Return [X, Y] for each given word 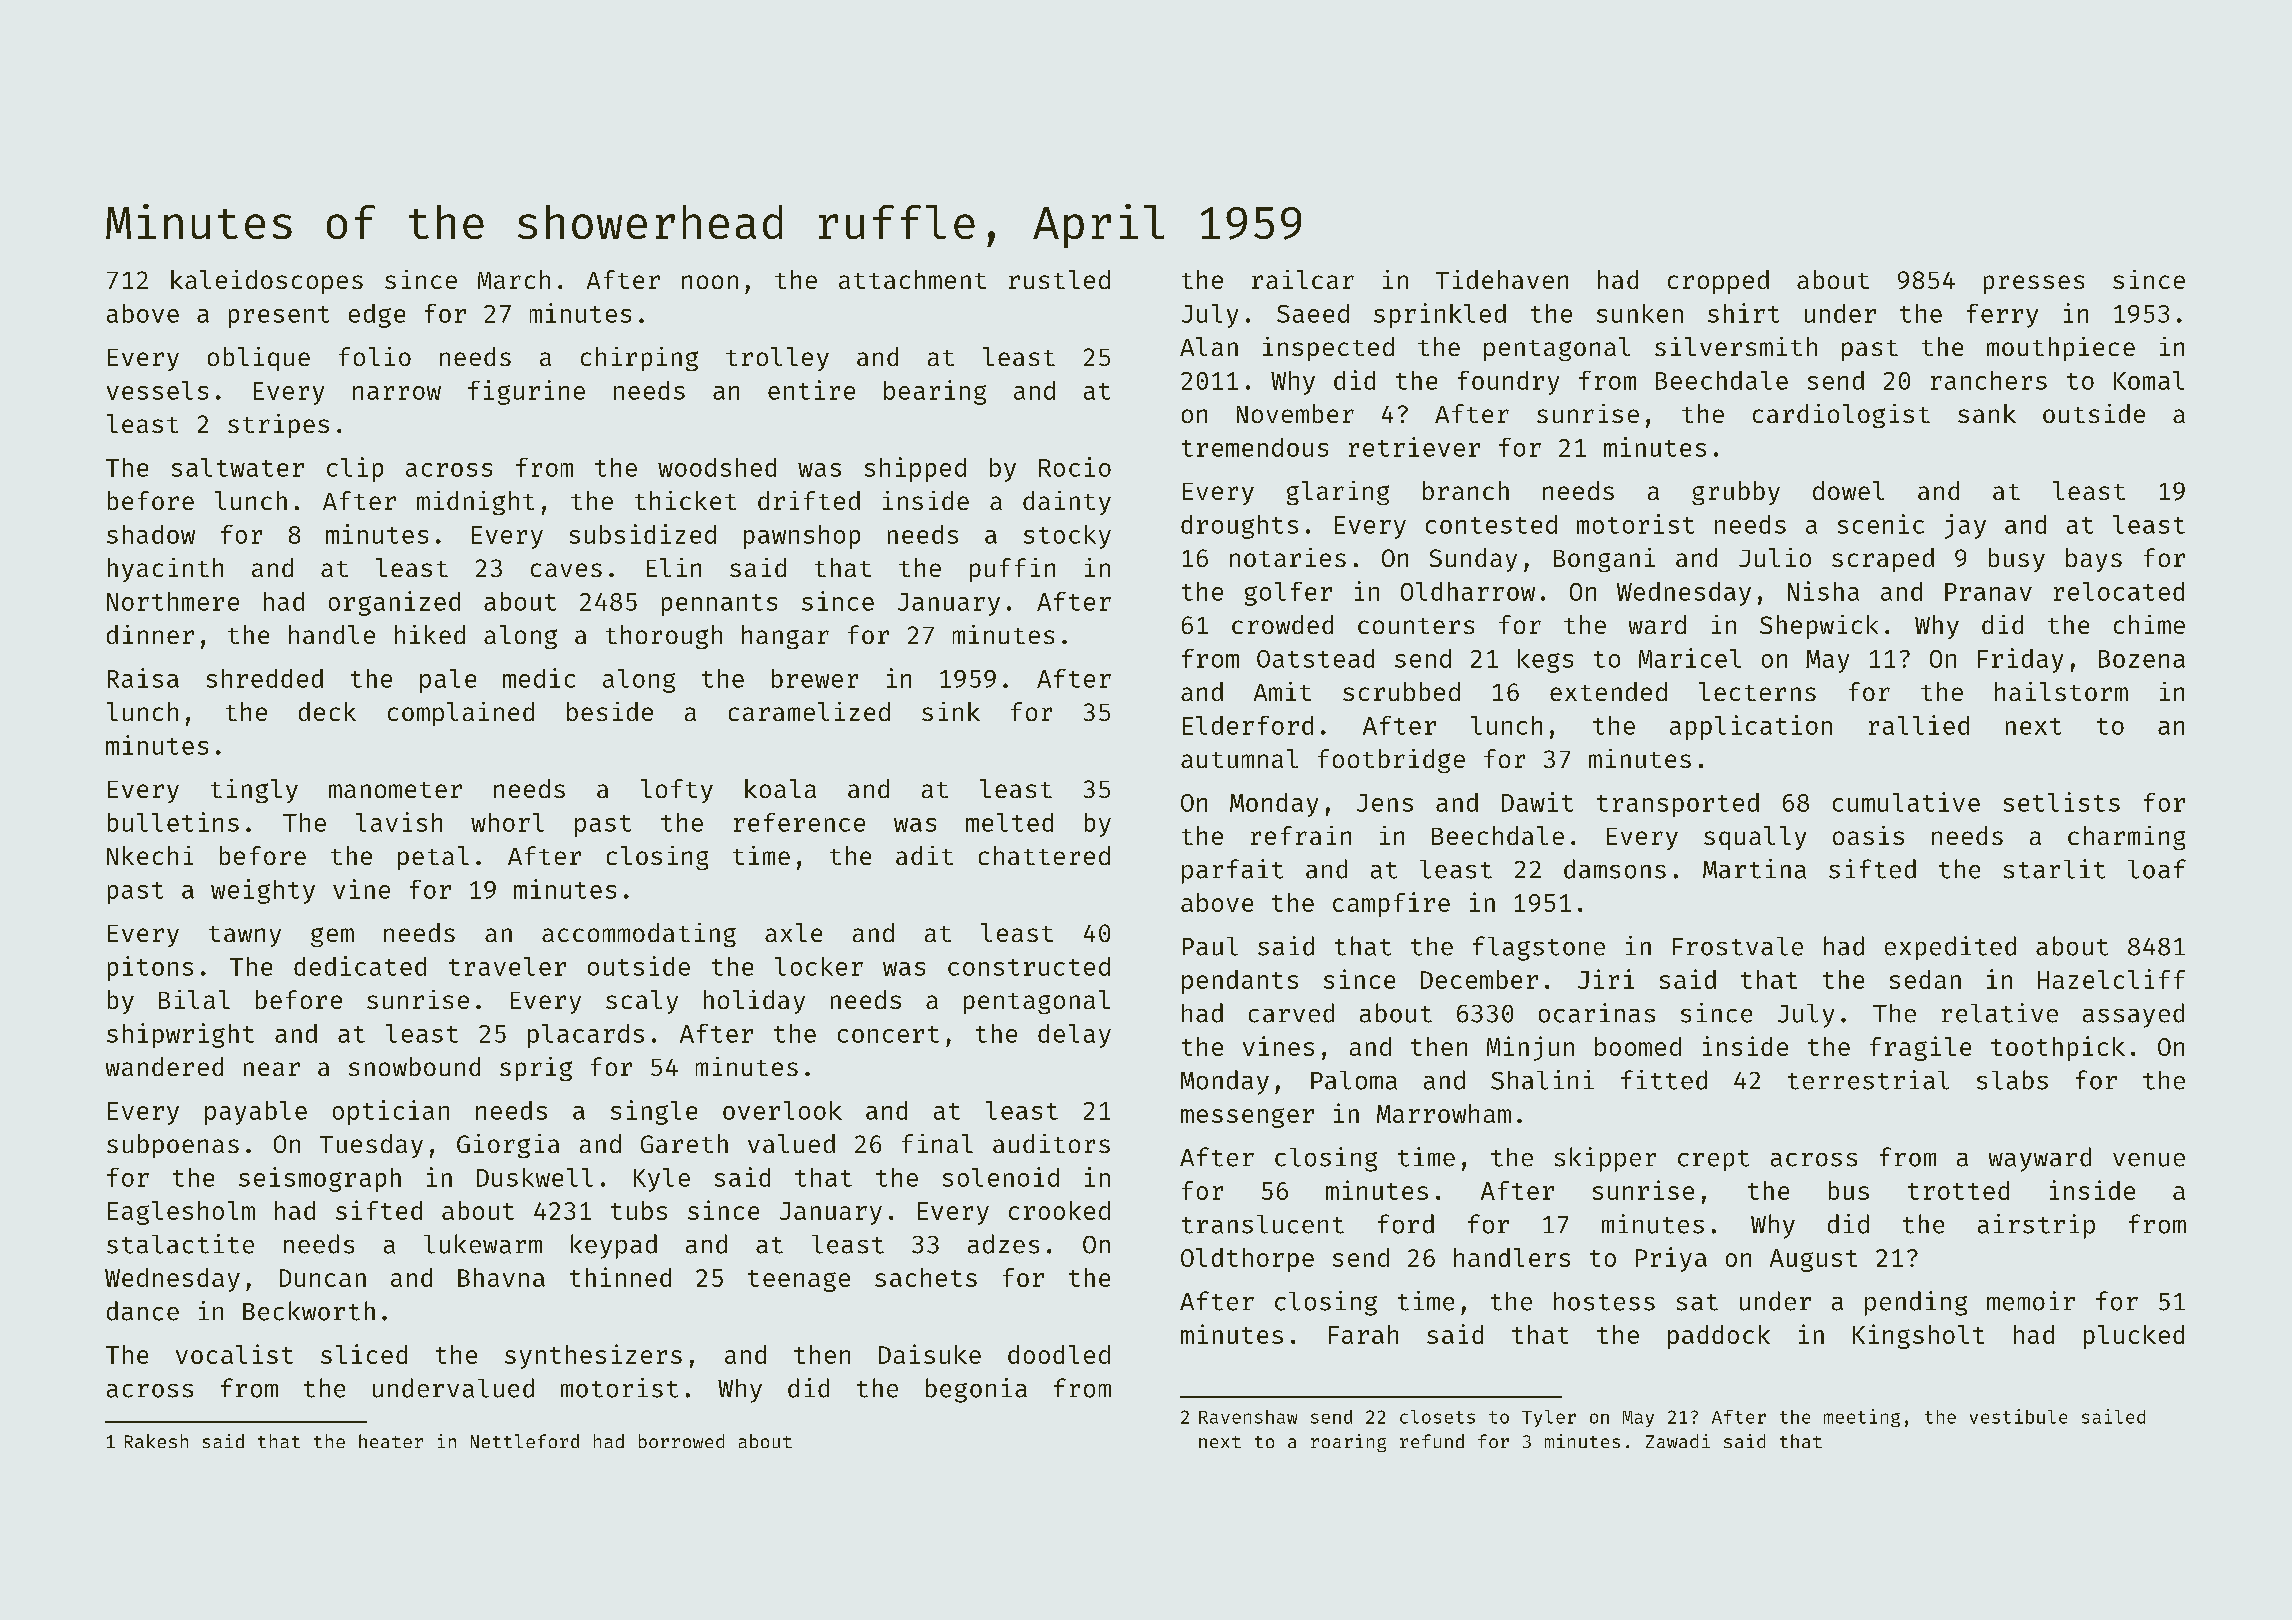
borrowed [681, 1441]
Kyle [662, 1180]
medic [539, 678]
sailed [2113, 1416]
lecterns [1757, 691]
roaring [1348, 1443]
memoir [2031, 1301]
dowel [1848, 490]
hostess [1604, 1301]
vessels [157, 390]
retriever [1414, 447]
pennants [719, 605]
